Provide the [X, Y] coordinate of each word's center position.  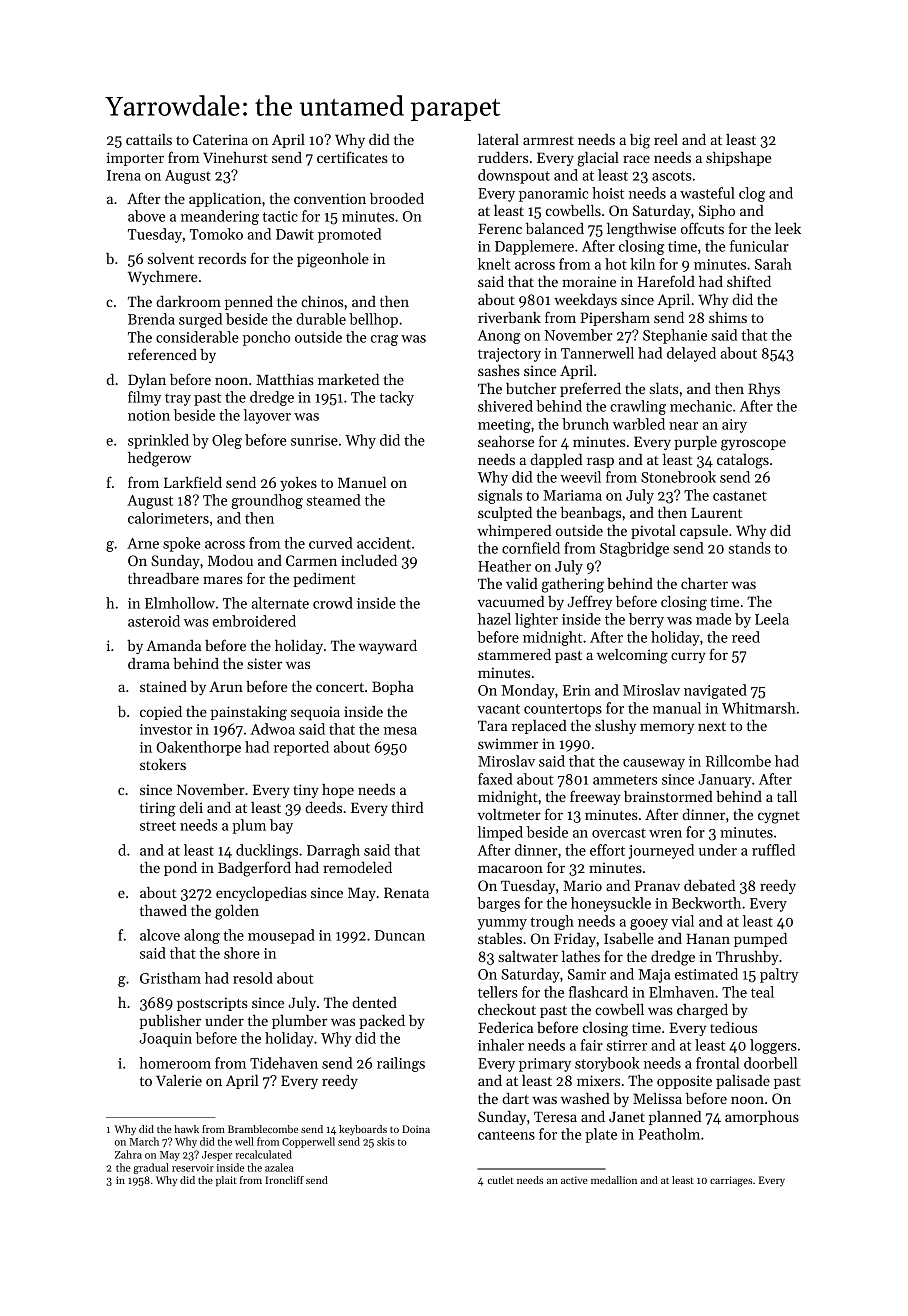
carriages [731, 1181]
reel [666, 139]
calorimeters [168, 518]
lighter [536, 620]
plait [226, 1181]
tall [787, 796]
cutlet [501, 1180]
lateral [498, 139]
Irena [124, 175]
